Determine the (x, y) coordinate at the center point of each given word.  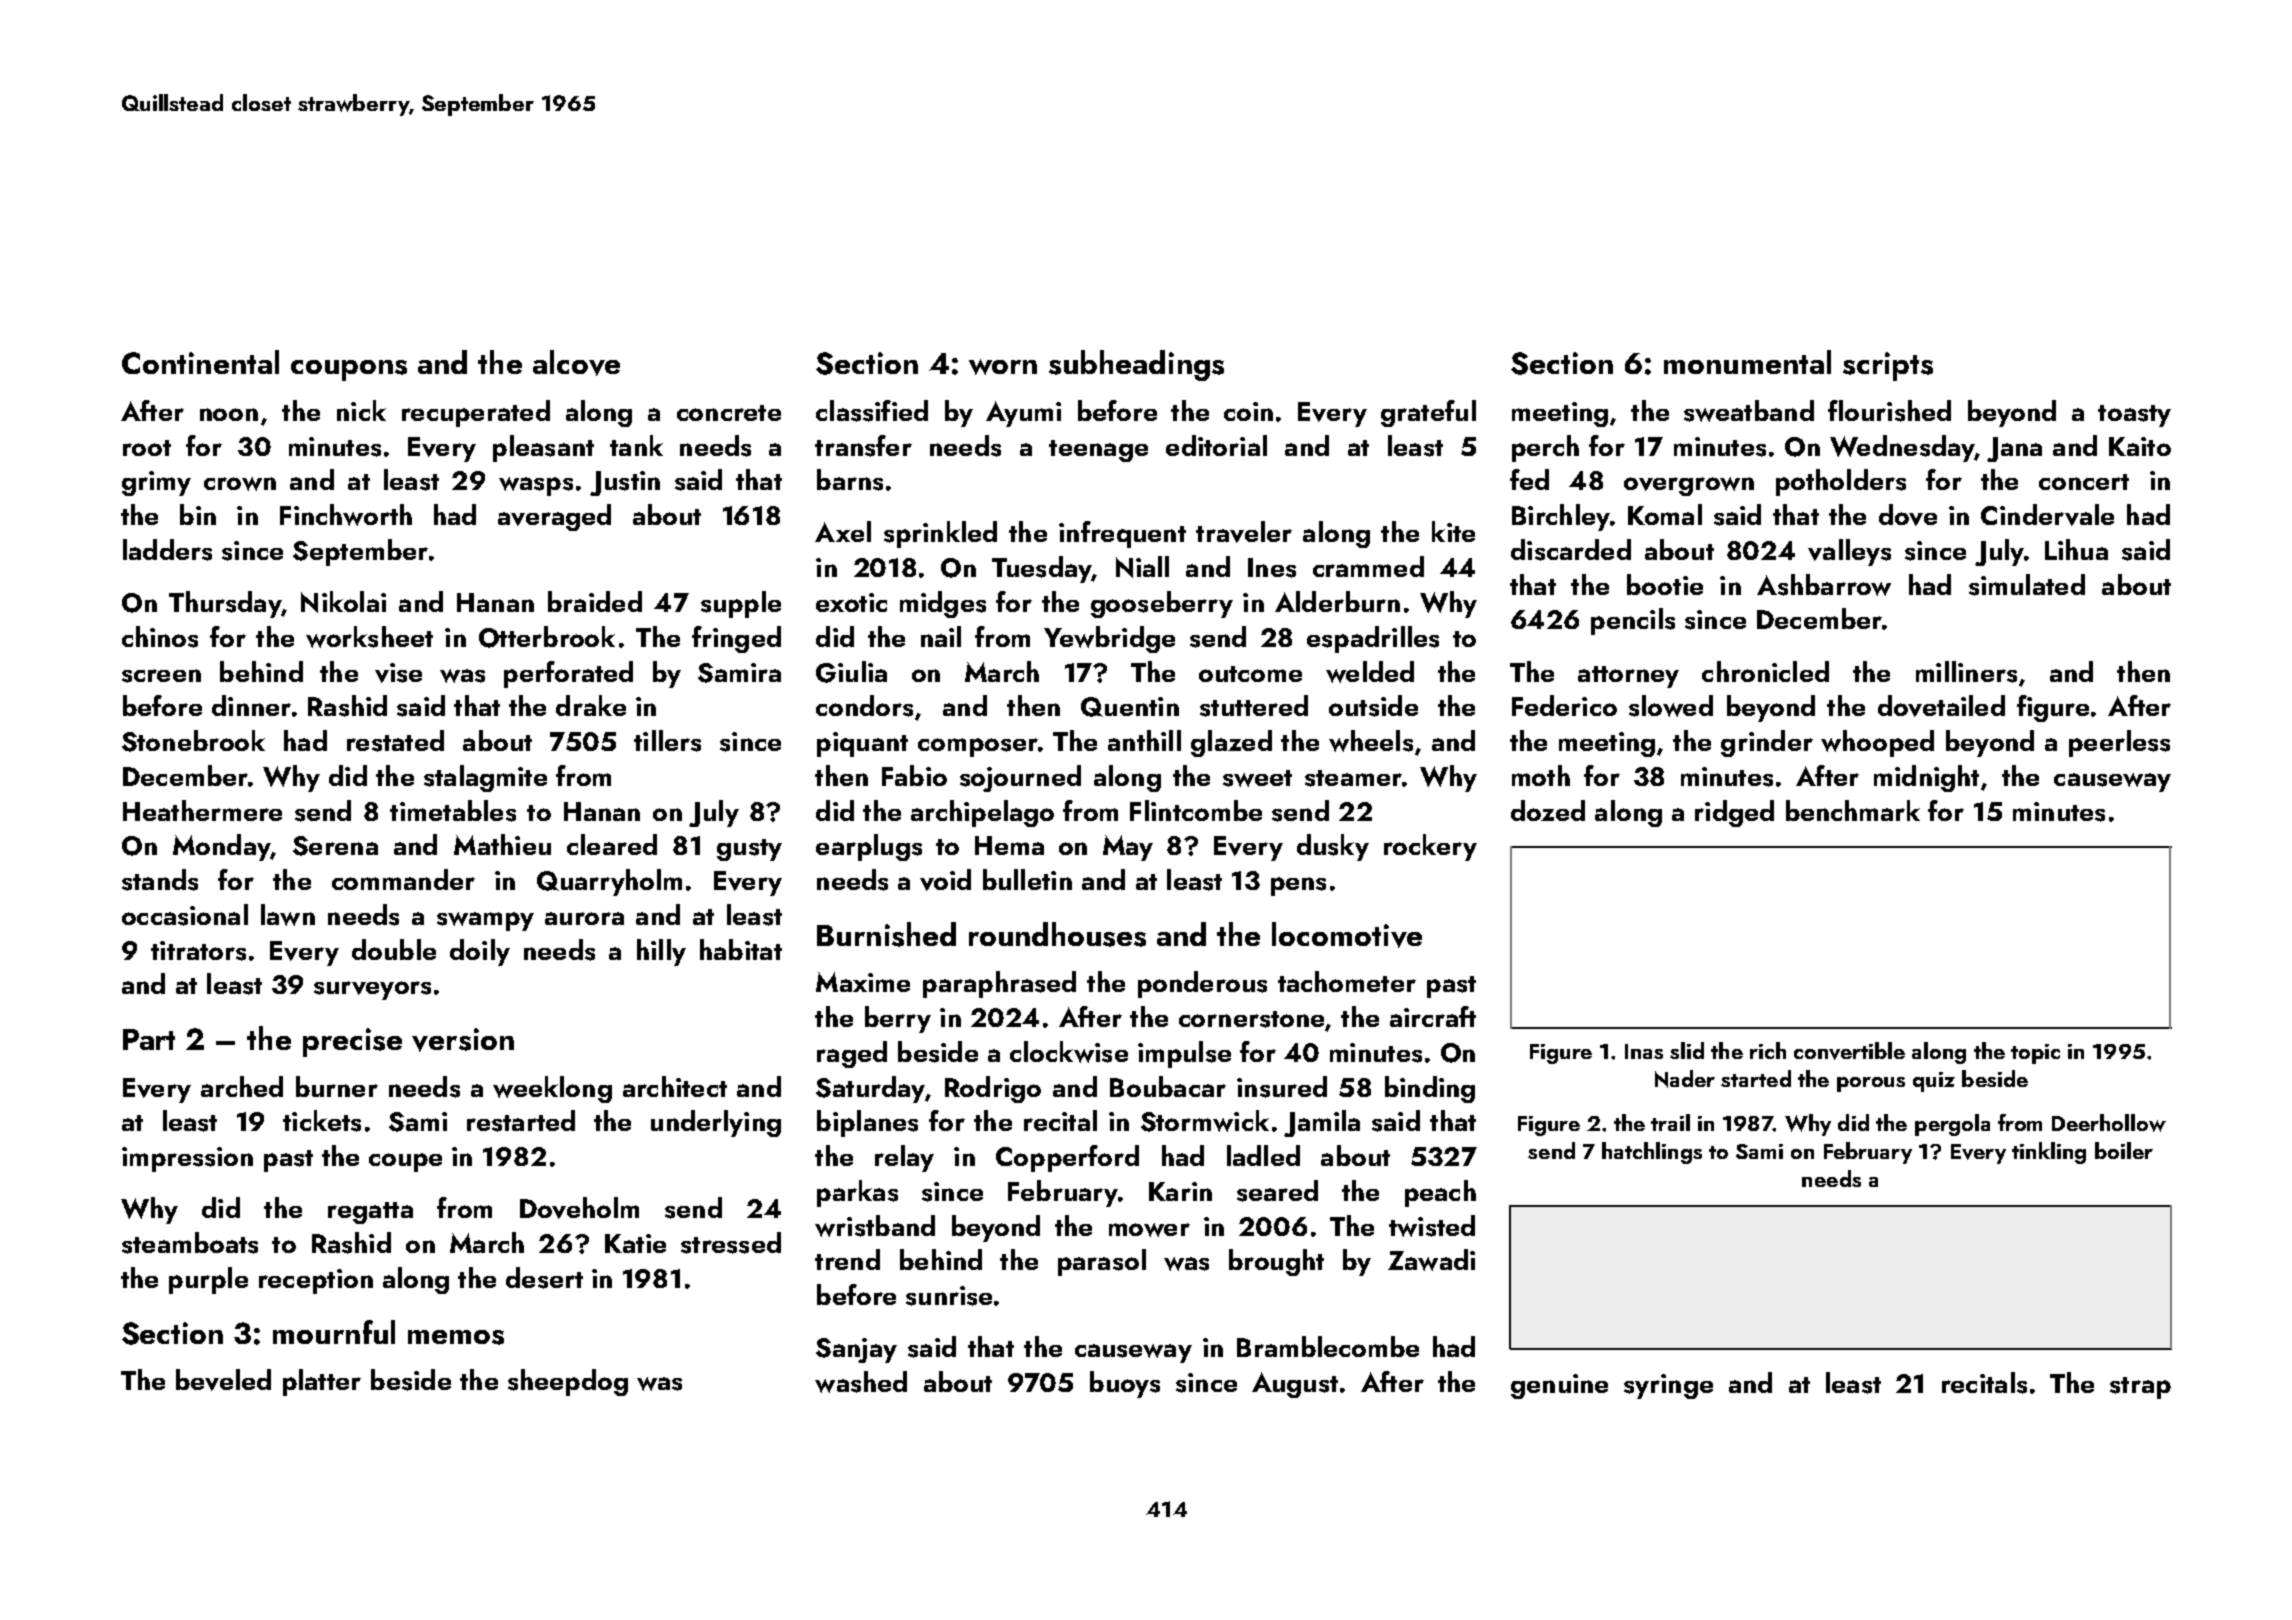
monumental (1747, 362)
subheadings (1136, 365)
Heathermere (202, 810)
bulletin (1027, 879)
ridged (1734, 813)
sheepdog (568, 1382)
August (1295, 1385)
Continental (200, 362)
